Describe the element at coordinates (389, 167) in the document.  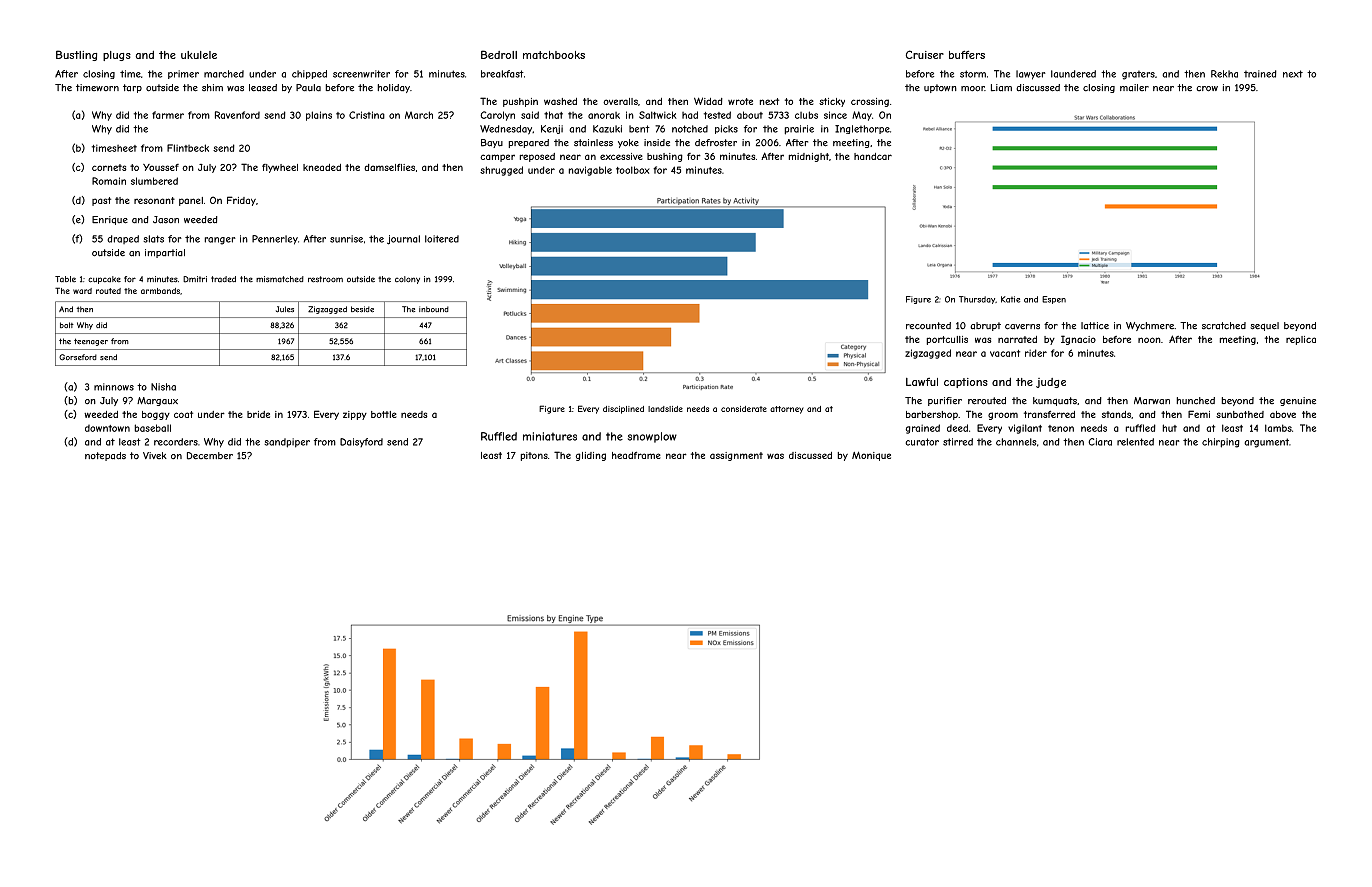
I see `damselflies` at that location.
